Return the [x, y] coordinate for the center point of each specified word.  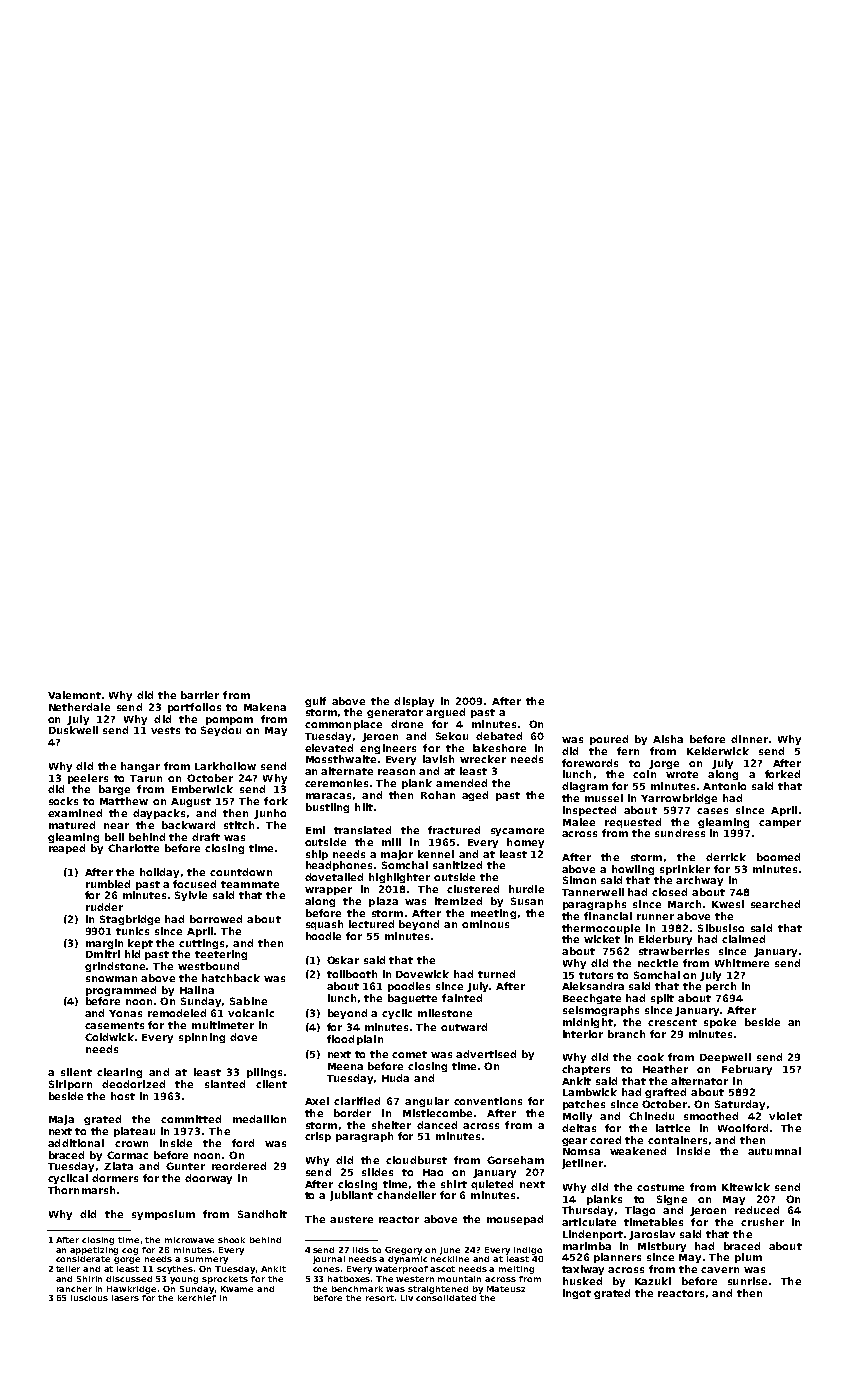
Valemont [74, 695]
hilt [364, 807]
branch [626, 1034]
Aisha [668, 739]
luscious [89, 1298]
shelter [391, 1125]
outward [464, 1027]
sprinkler [685, 870]
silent [76, 1072]
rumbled [108, 884]
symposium [163, 1215]
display [414, 702]
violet [785, 1116]
